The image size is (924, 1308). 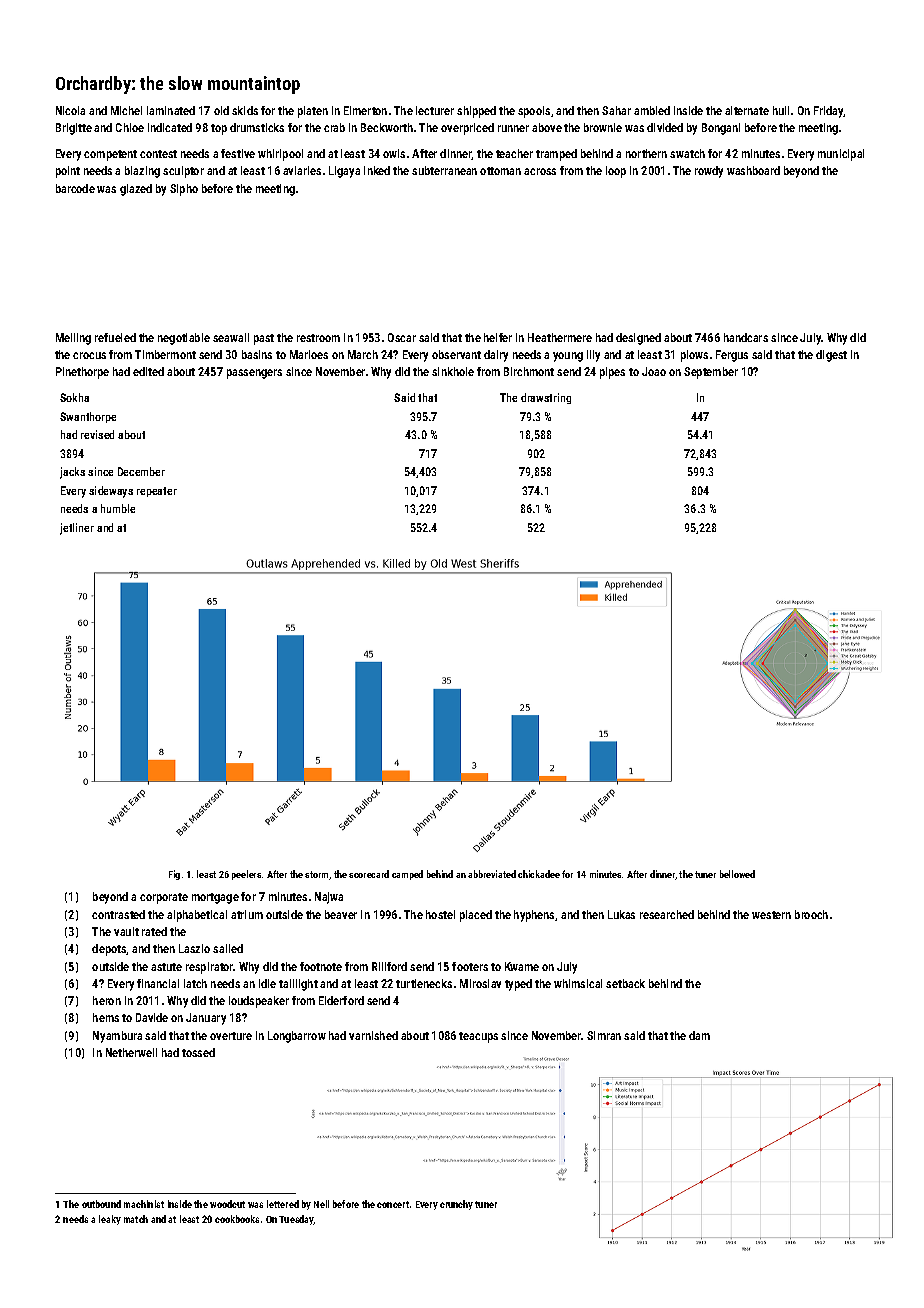 What do you see at coordinates (652, 110) in the screenshot?
I see `ambled` at bounding box center [652, 110].
